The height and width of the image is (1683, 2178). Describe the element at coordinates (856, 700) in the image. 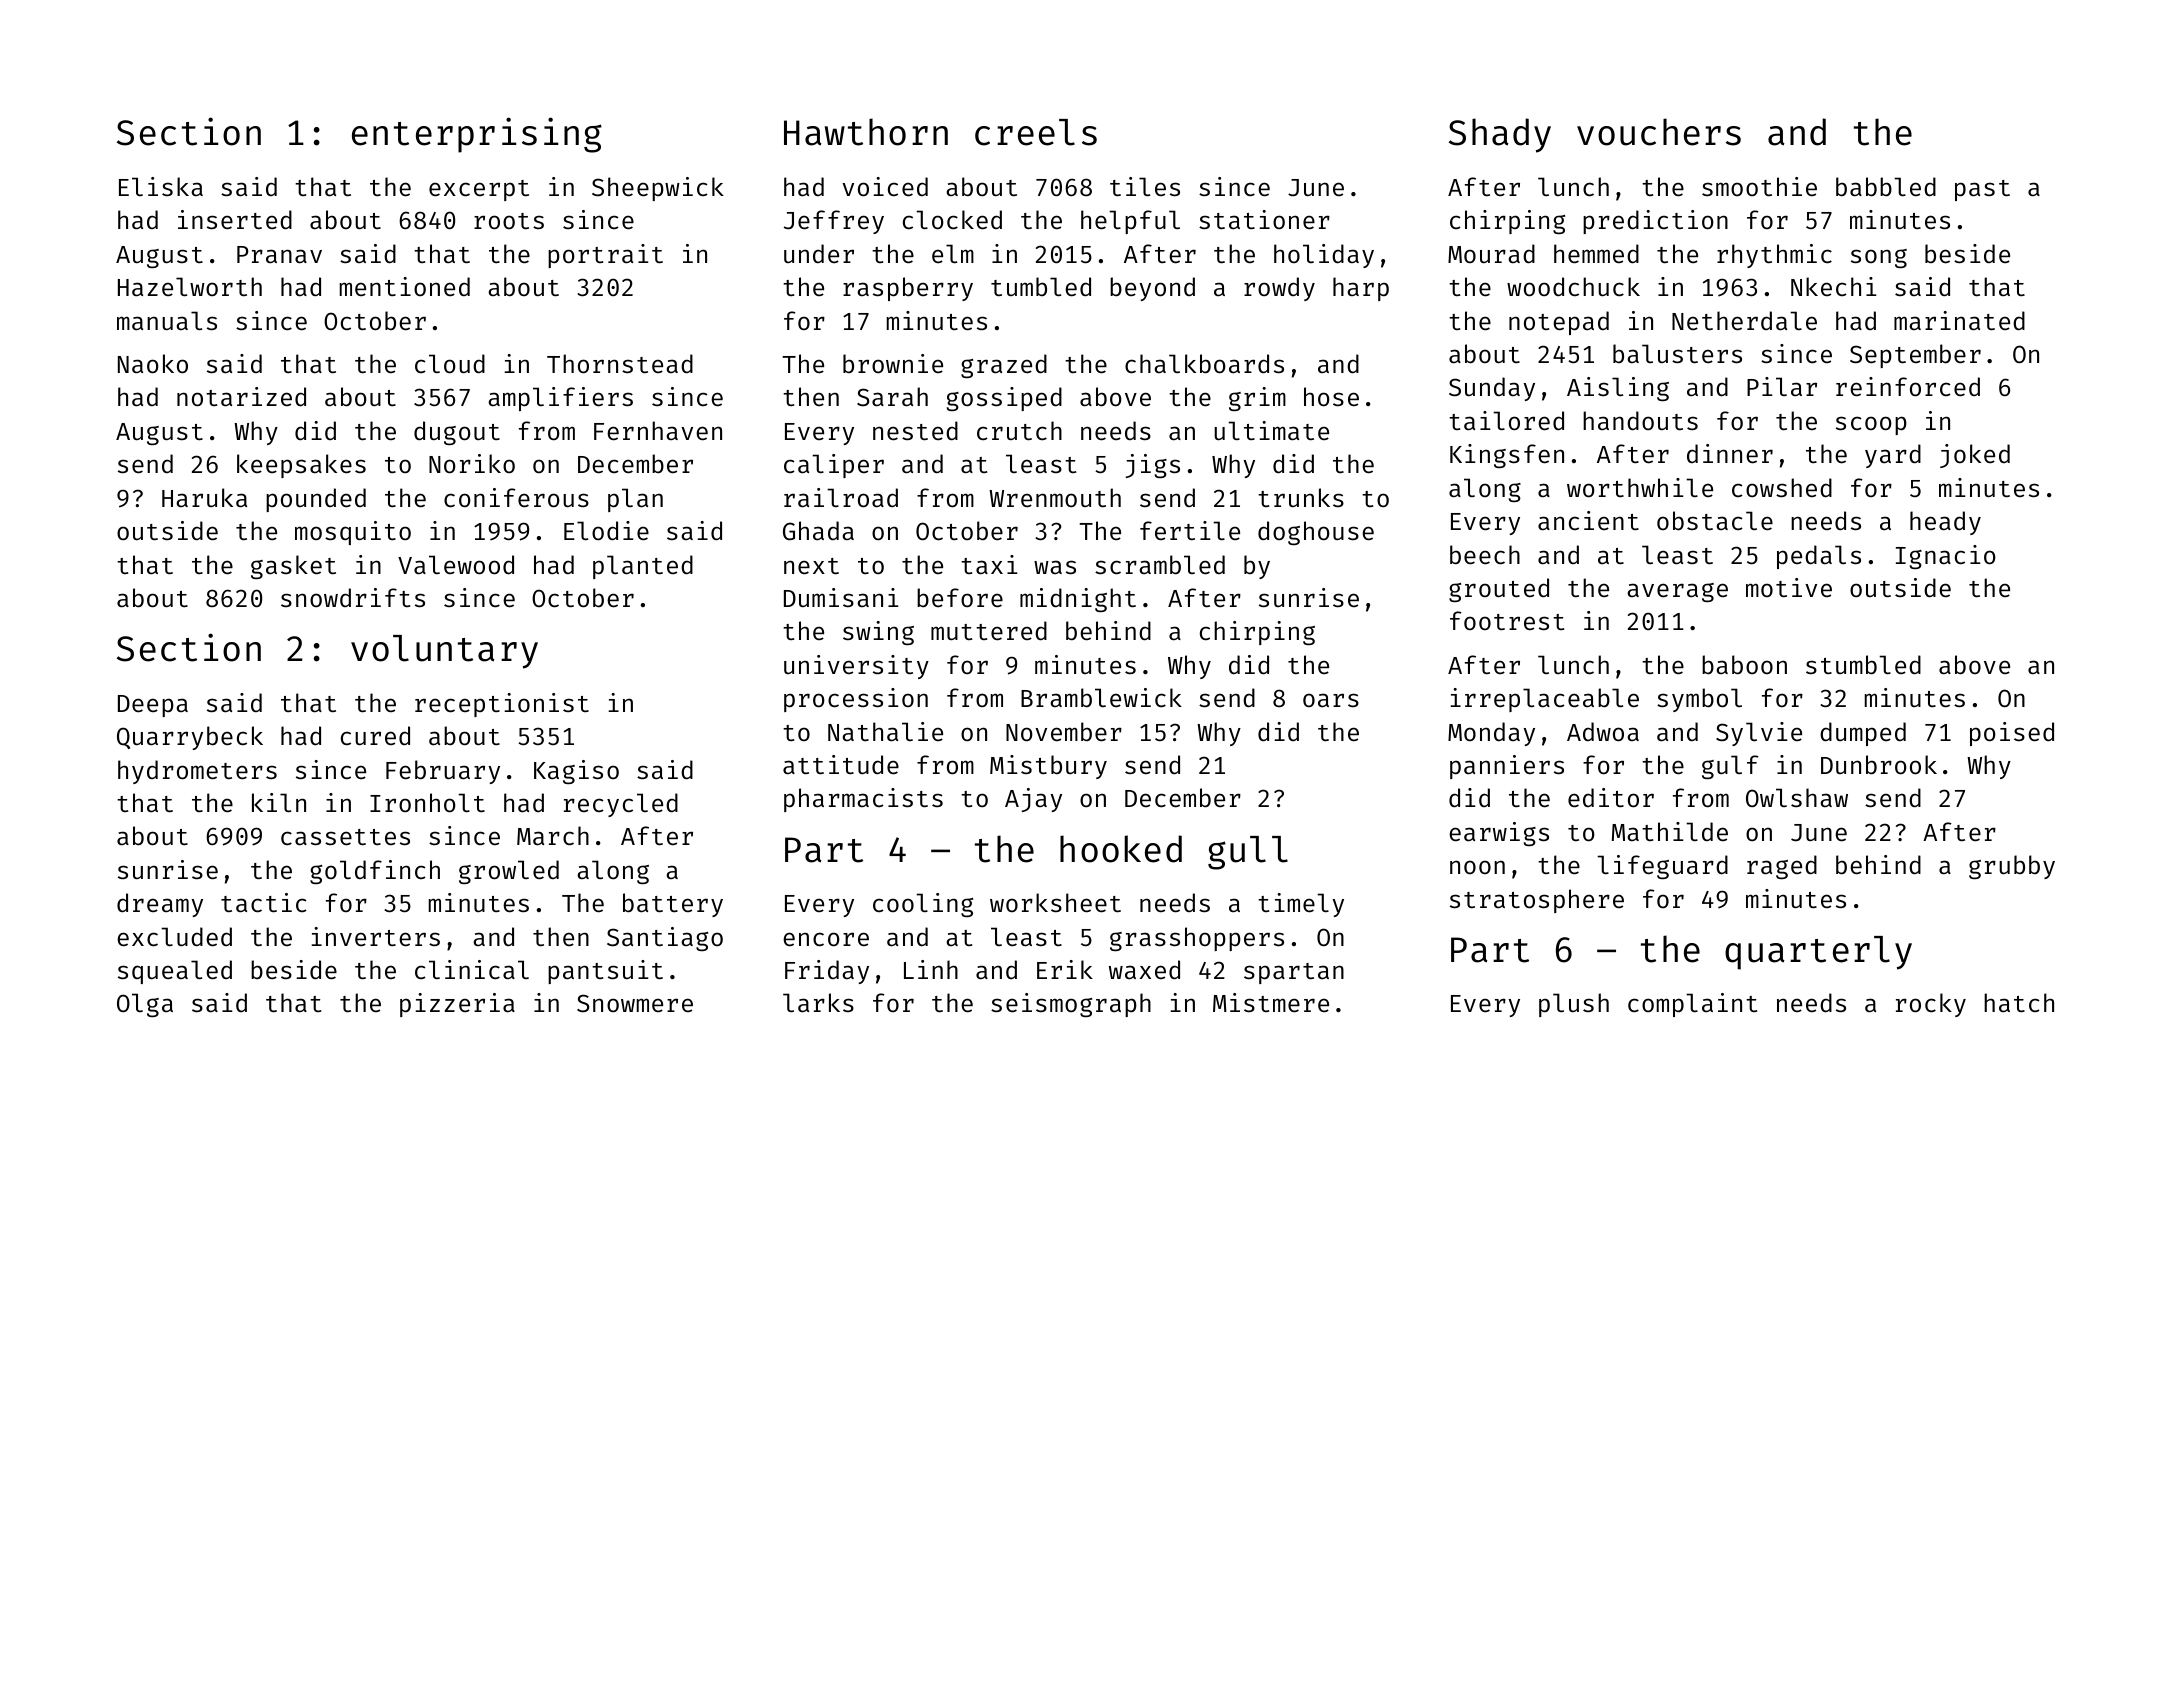

I see `procession` at that location.
